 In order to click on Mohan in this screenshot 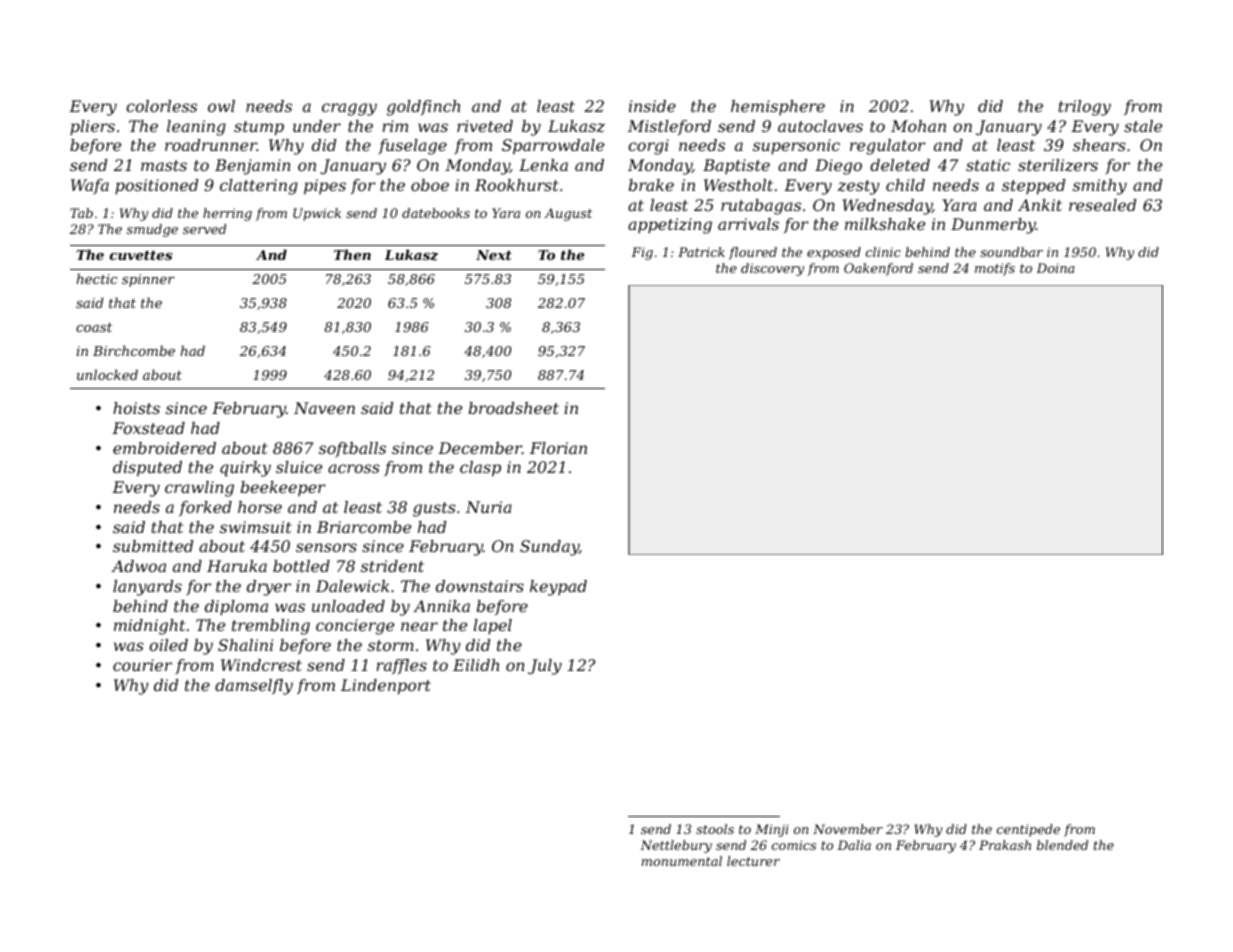, I will do `click(918, 126)`.
